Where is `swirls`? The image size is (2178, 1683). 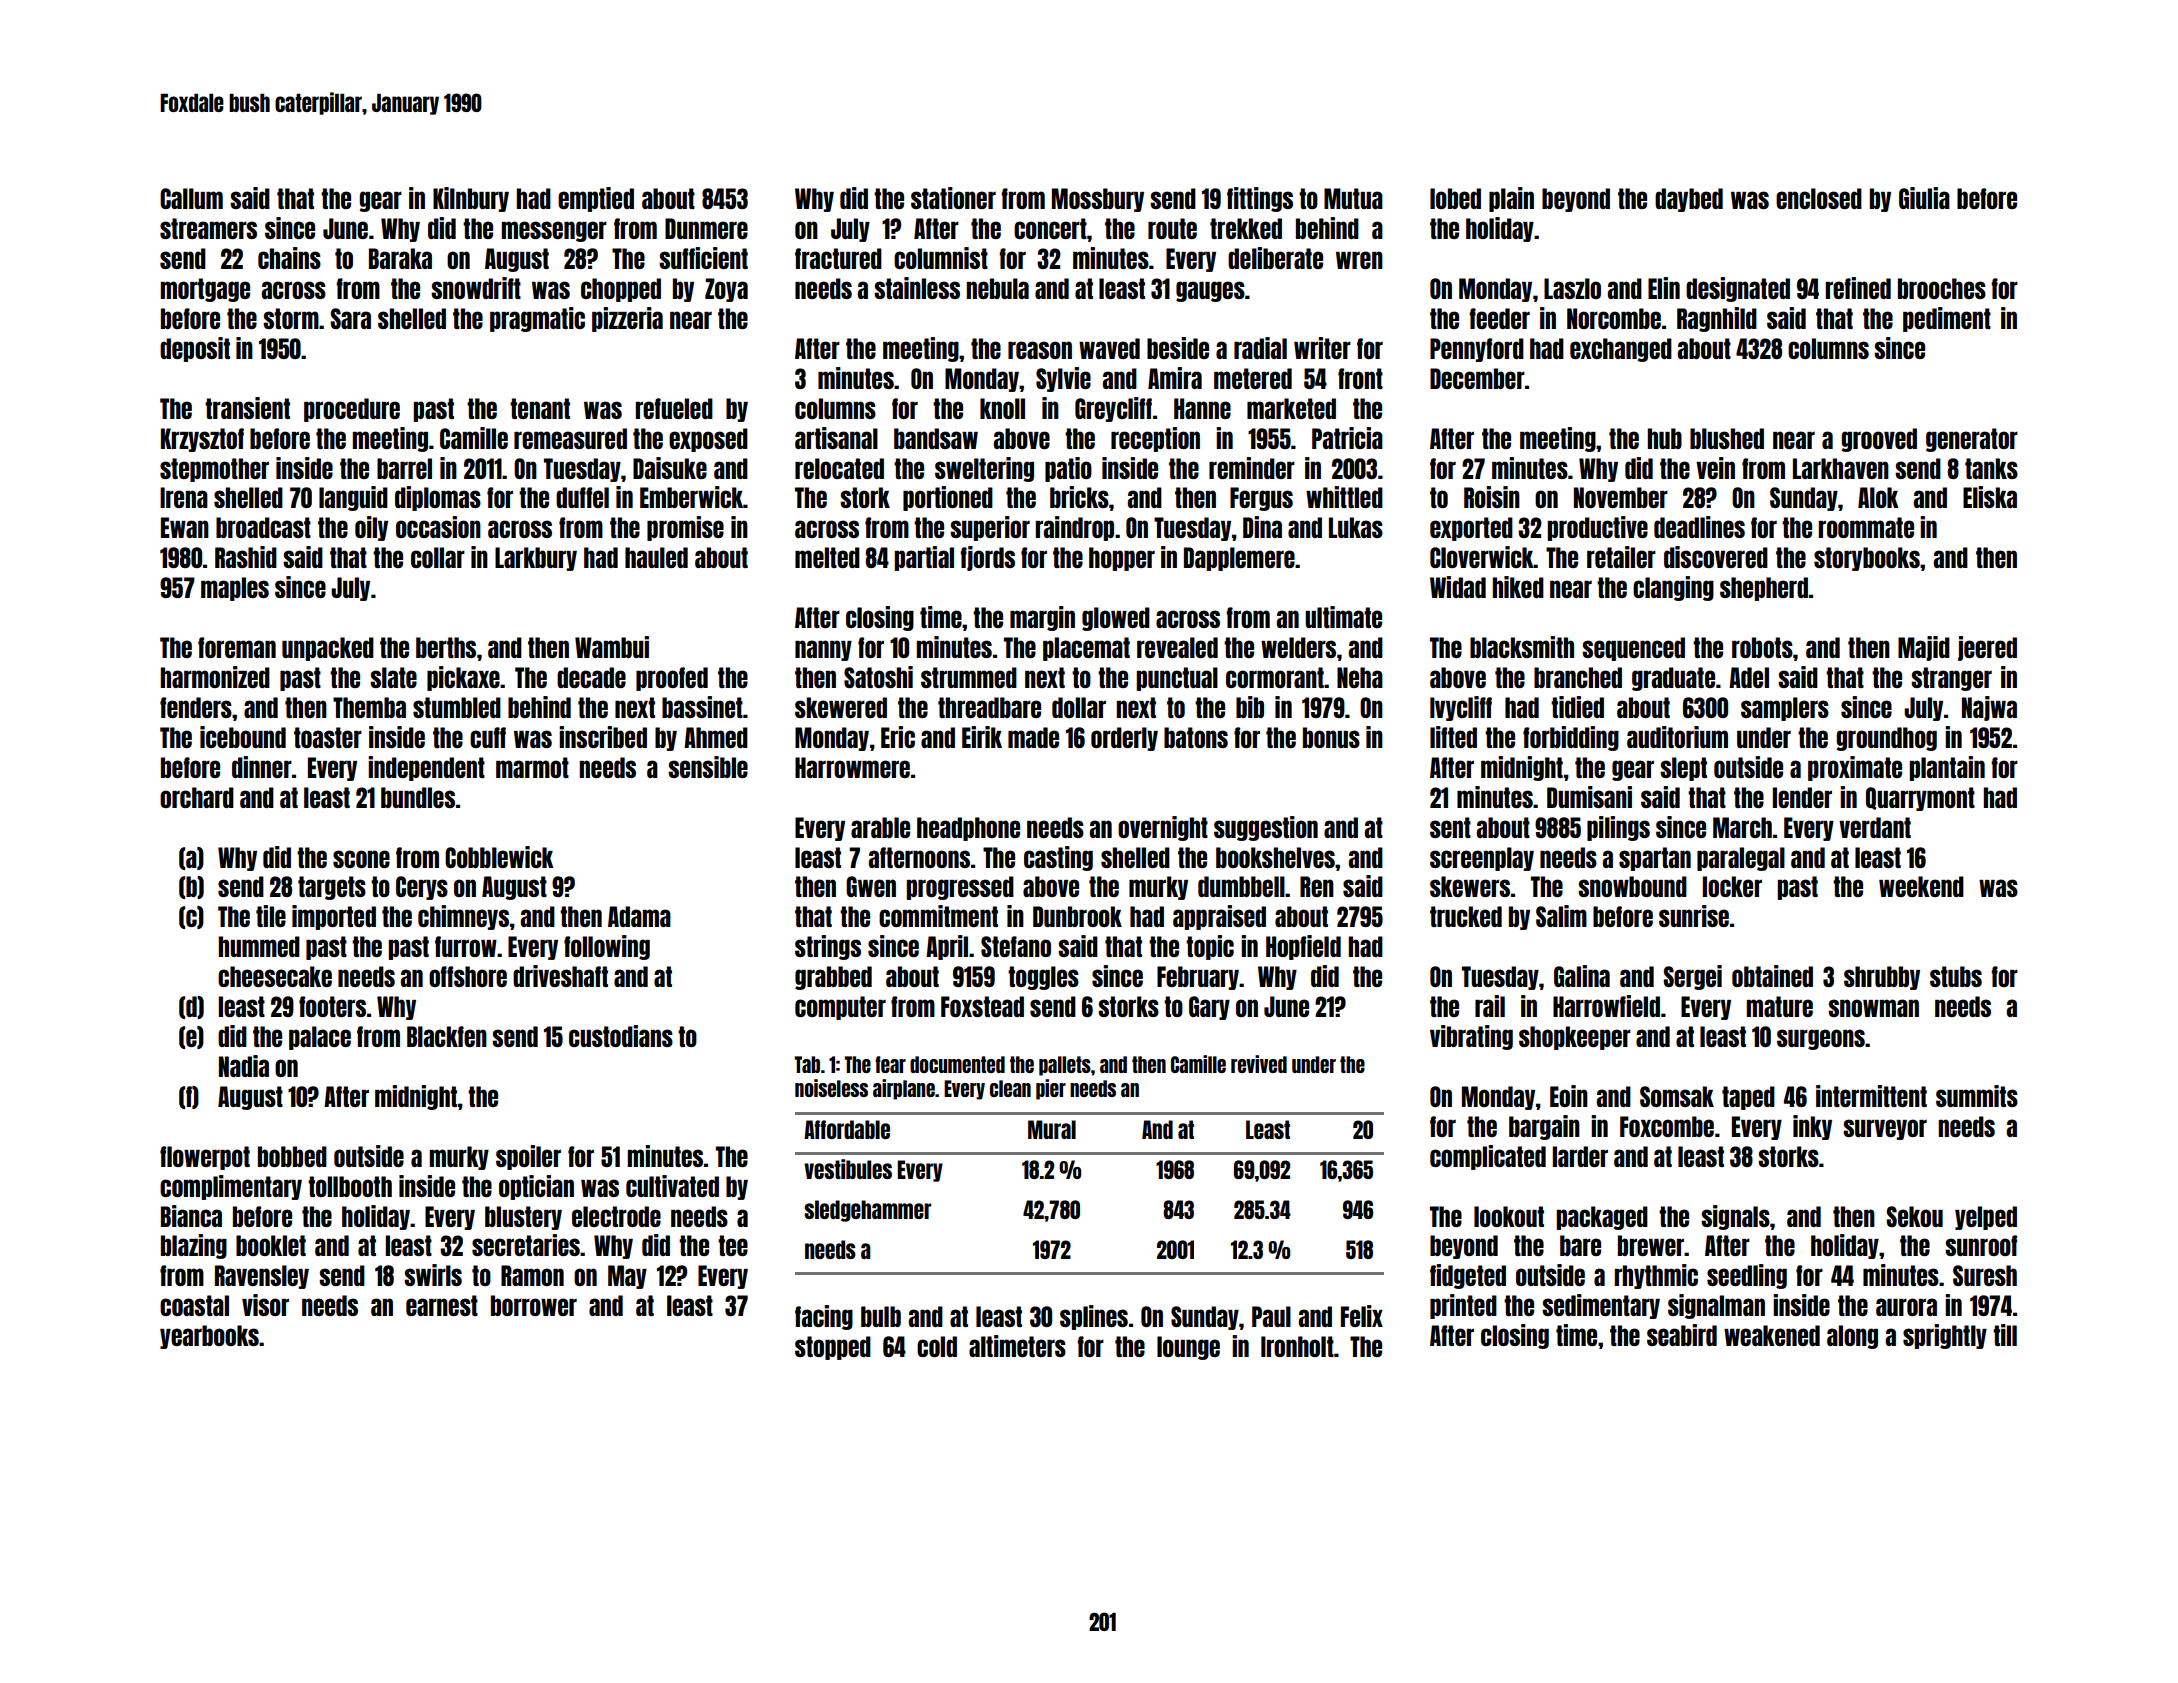
swirls is located at coordinates (433, 1275).
